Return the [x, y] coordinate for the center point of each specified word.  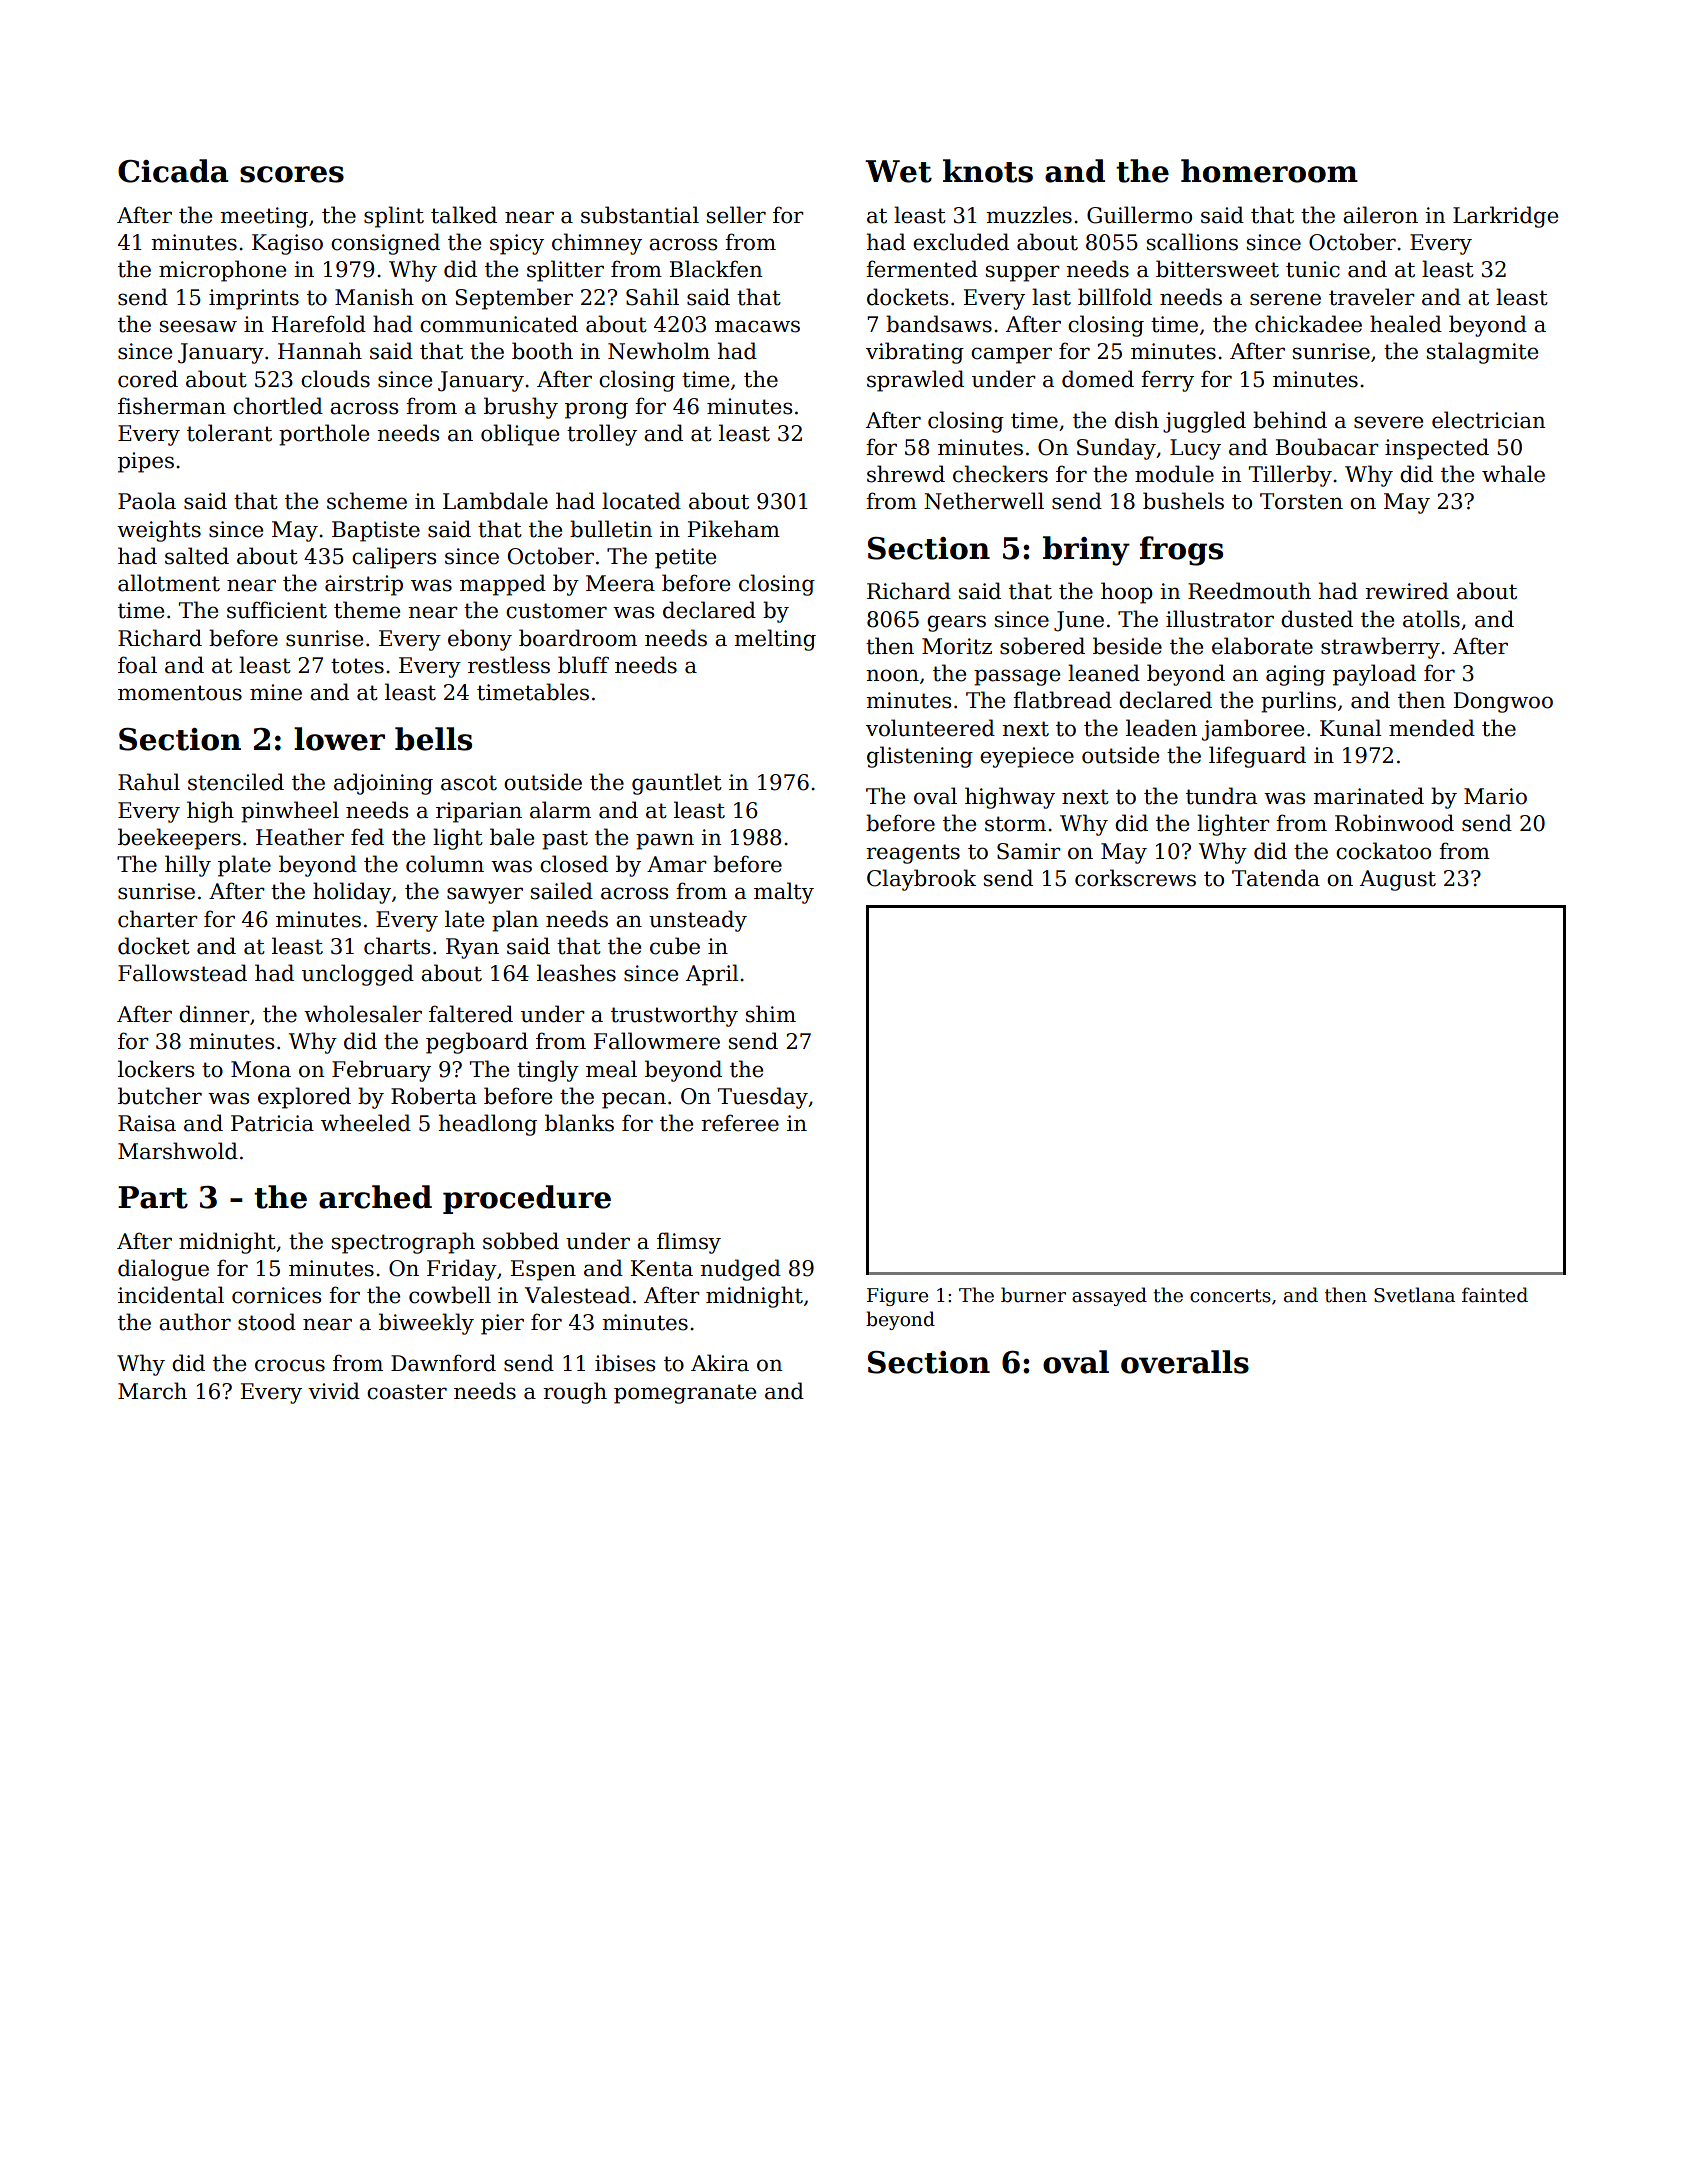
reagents [913, 854]
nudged [740, 1270]
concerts [1230, 1296]
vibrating [915, 353]
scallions [1192, 242]
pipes [146, 462]
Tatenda [1276, 878]
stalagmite [1482, 353]
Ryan [472, 948]
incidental [171, 1295]
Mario [1495, 796]
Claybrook [921, 880]
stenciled [236, 782]
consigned [385, 244]
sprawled [915, 381]
